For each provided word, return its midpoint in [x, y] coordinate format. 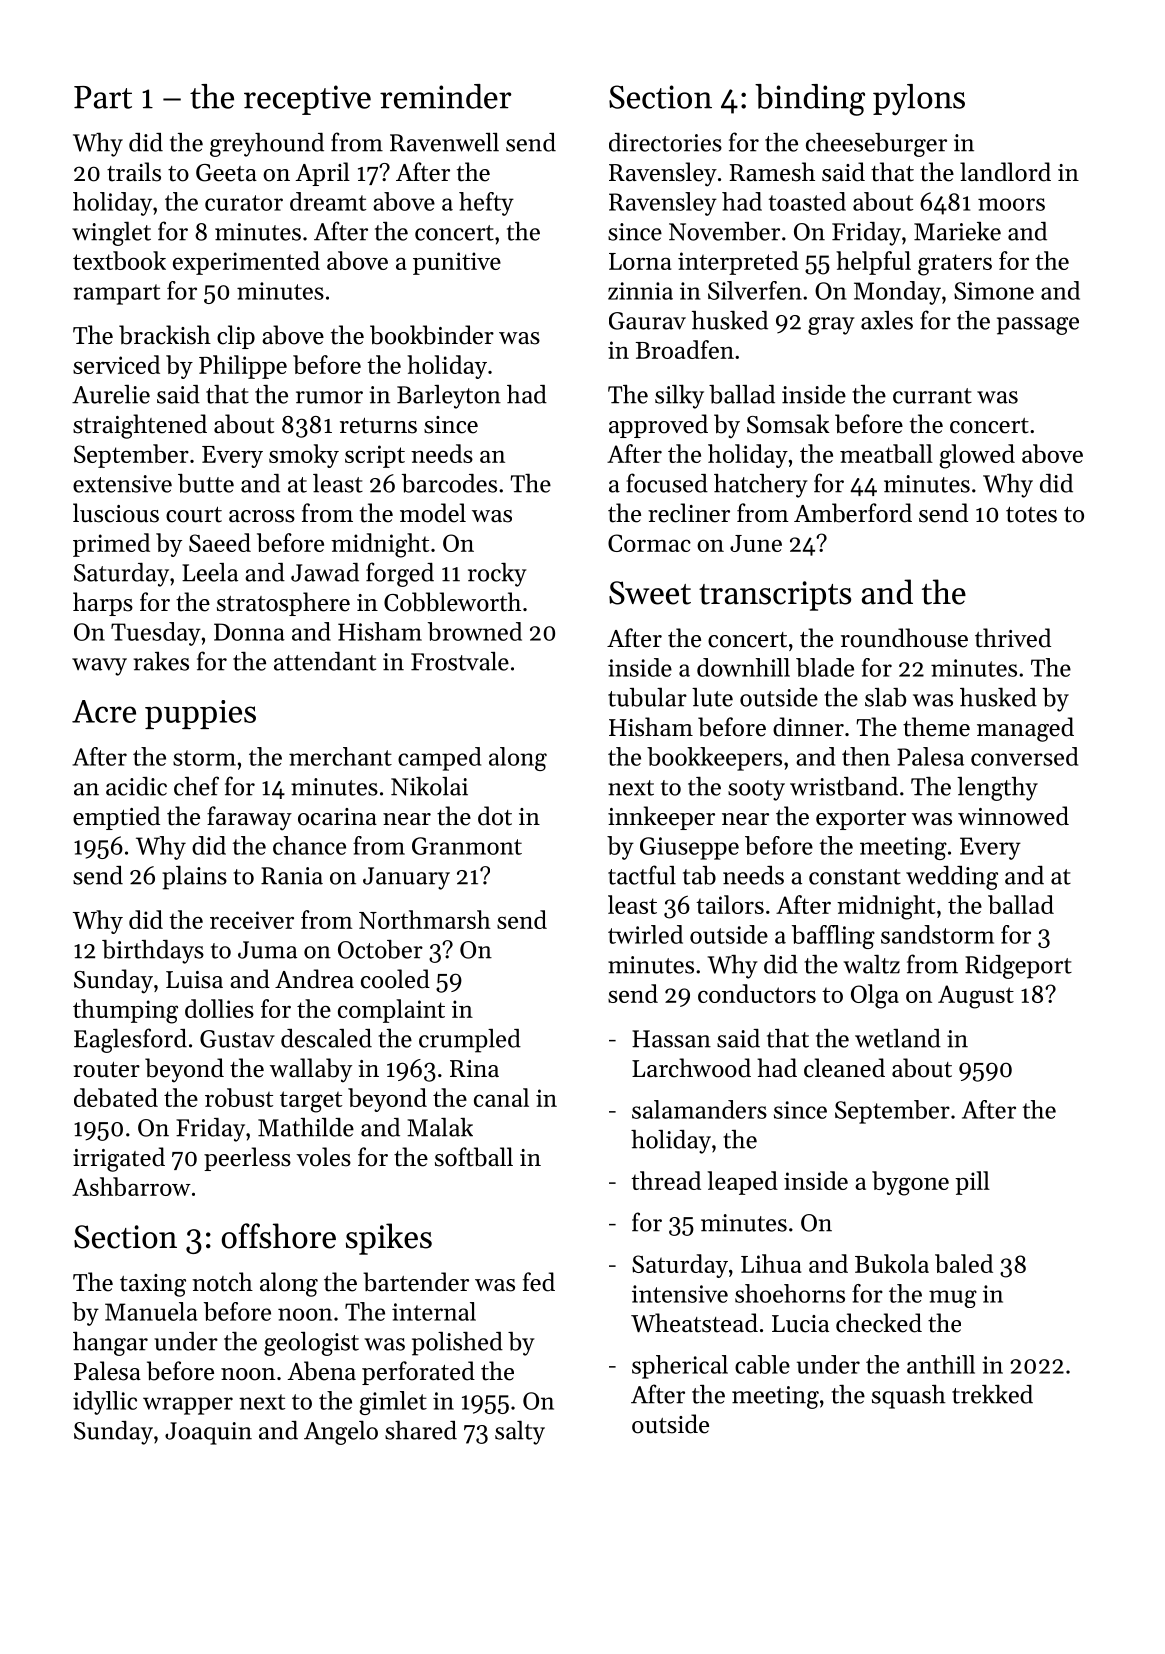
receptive [307, 100]
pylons [919, 99]
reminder [445, 96]
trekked [992, 1394]
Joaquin [208, 1433]
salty [520, 1433]
